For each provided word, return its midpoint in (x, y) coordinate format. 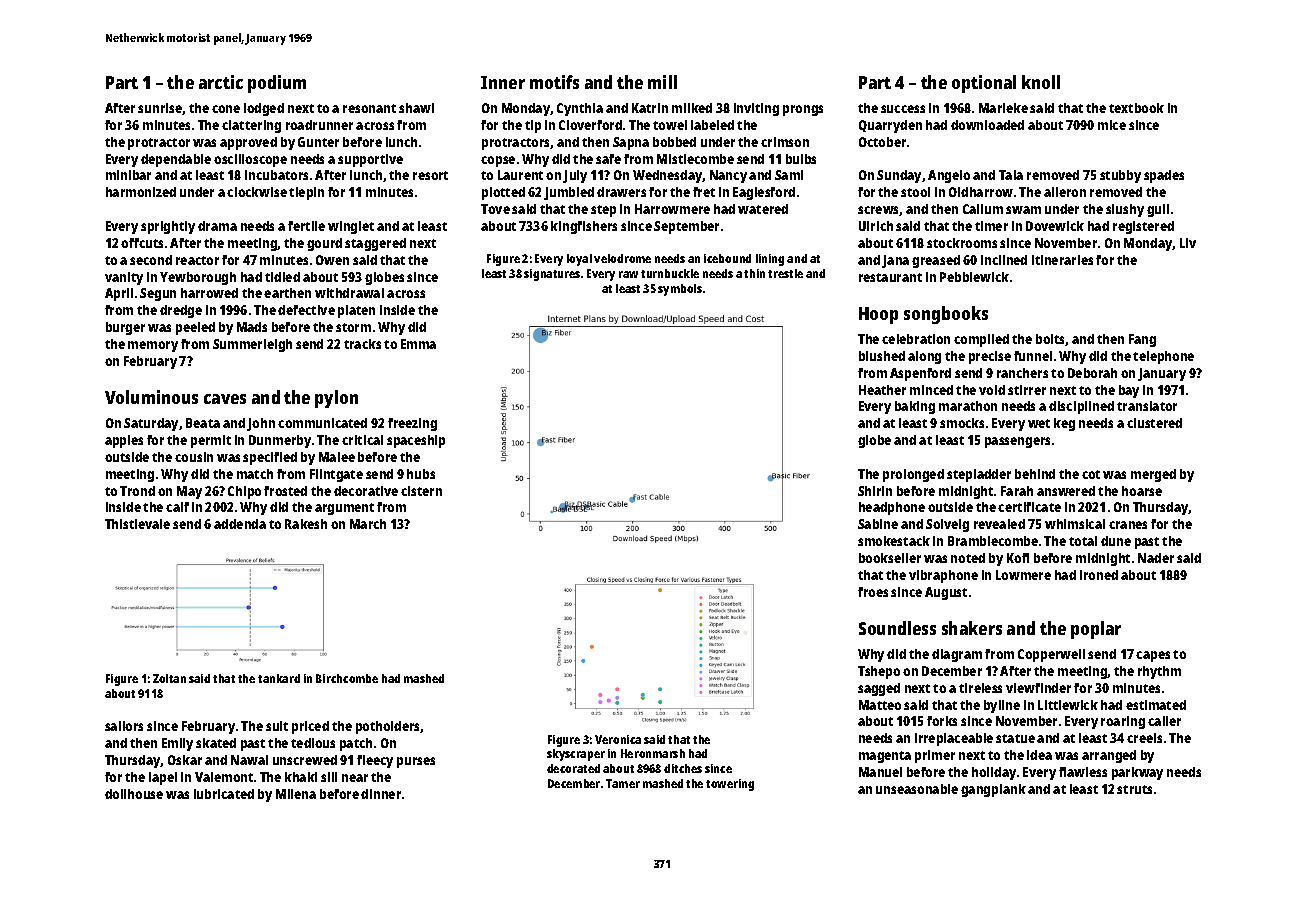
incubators (276, 175)
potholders (388, 727)
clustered (1154, 423)
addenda (240, 524)
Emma (418, 344)
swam (1023, 210)
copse (498, 161)
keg (1064, 424)
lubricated (224, 794)
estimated (1156, 705)
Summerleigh (252, 345)
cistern (421, 491)
